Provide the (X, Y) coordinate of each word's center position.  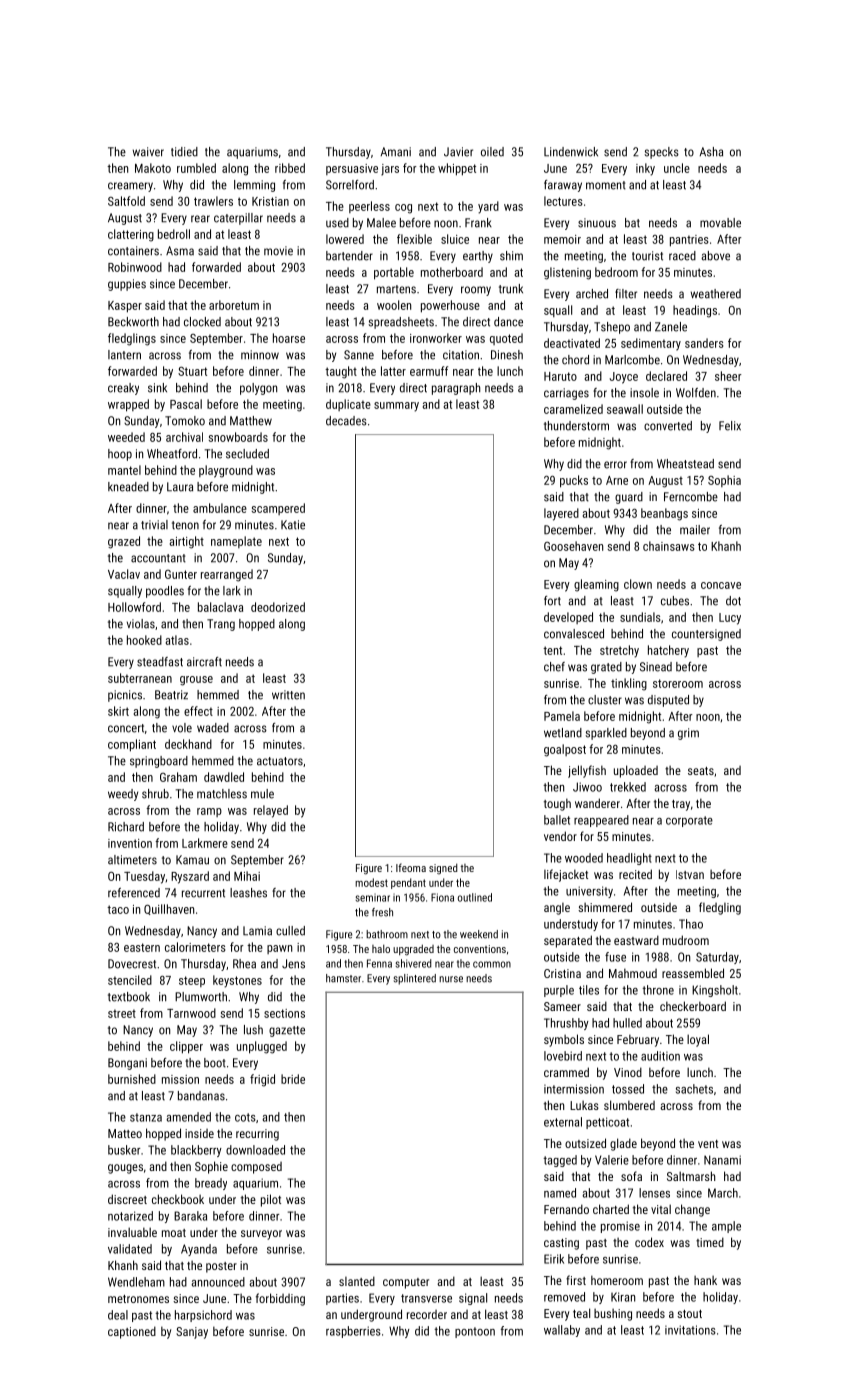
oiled (492, 152)
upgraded (413, 950)
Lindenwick (571, 152)
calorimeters (195, 947)
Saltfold (126, 201)
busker (124, 1150)
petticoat (607, 1123)
